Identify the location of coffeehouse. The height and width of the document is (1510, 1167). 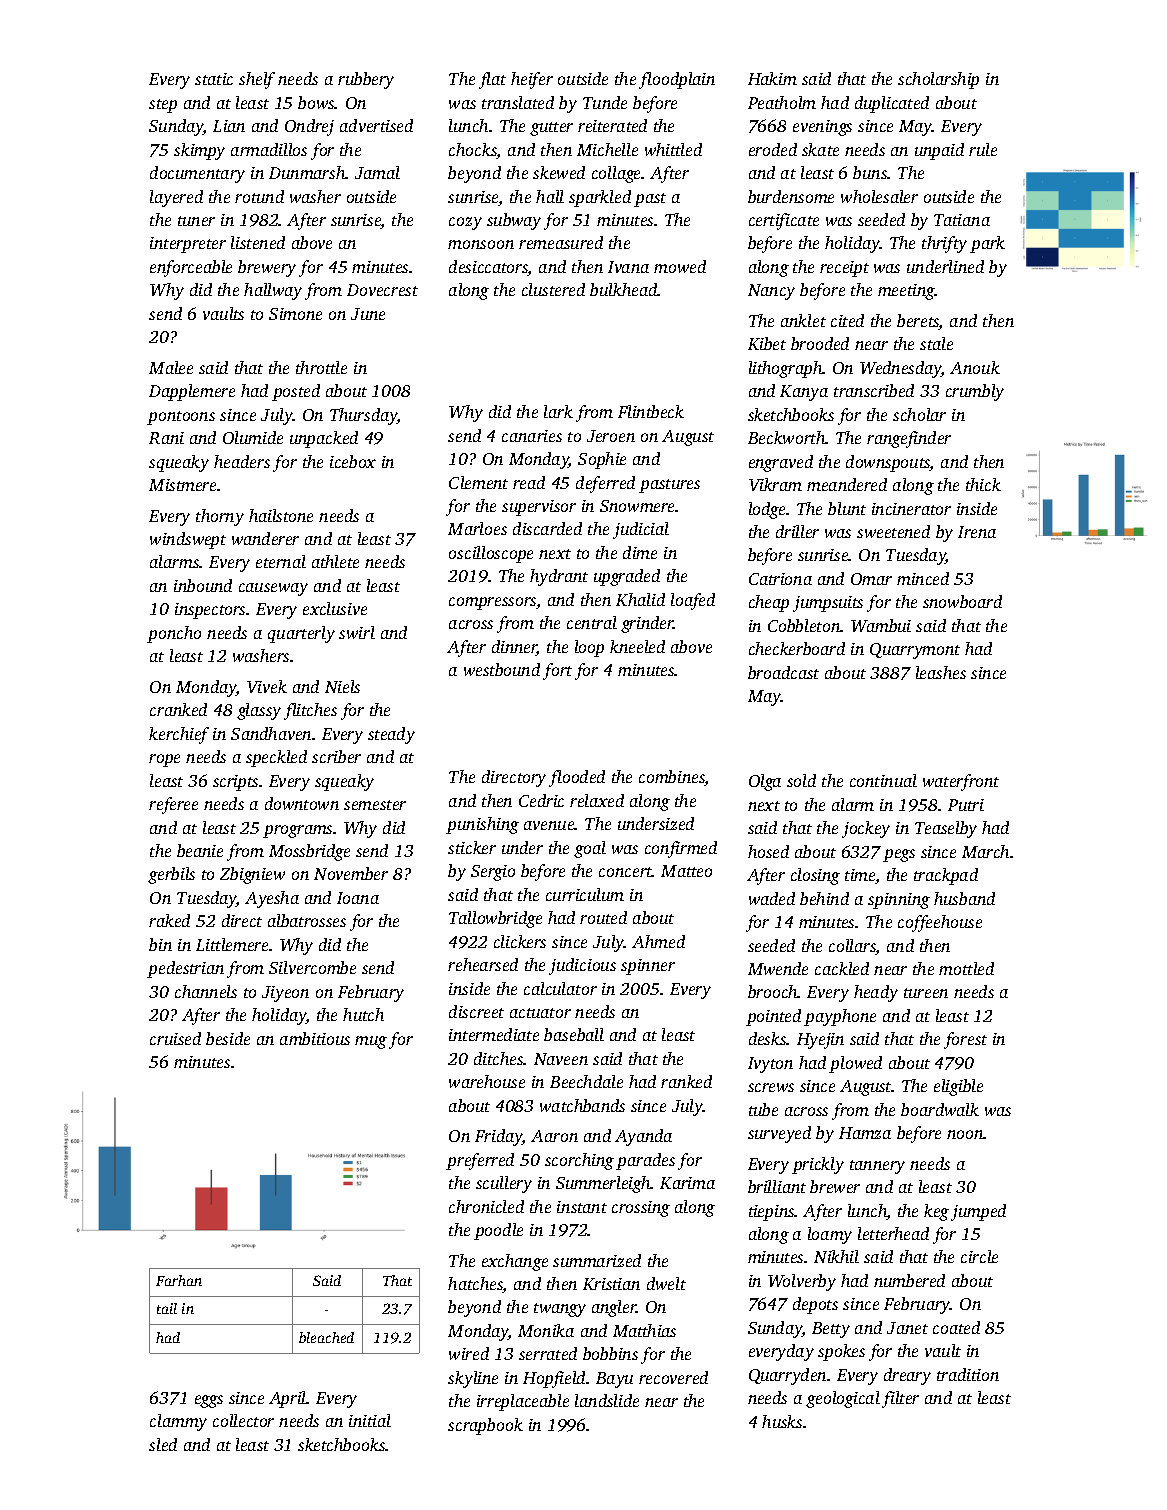
(940, 923).
